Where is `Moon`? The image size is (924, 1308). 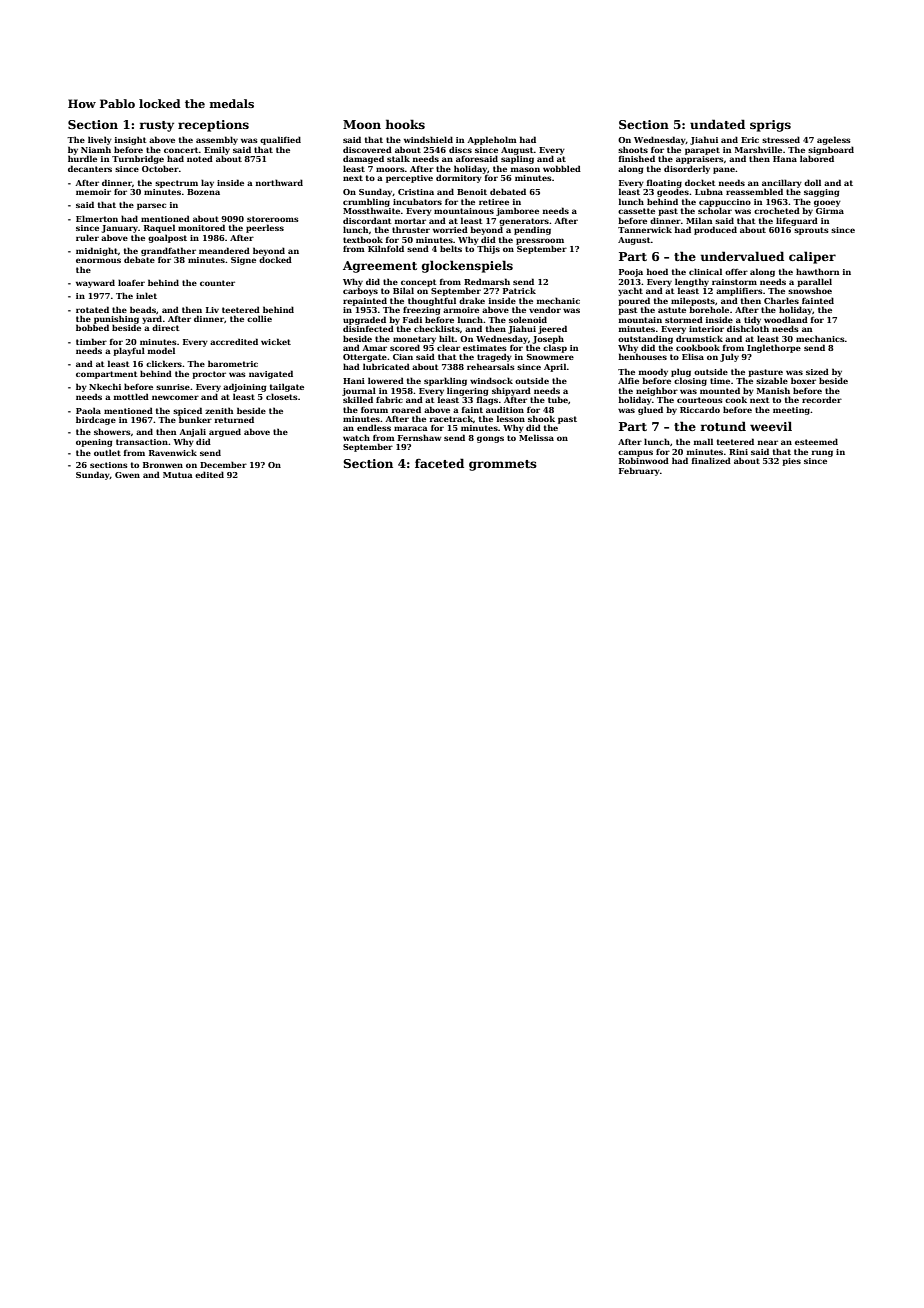
Moon is located at coordinates (362, 124).
